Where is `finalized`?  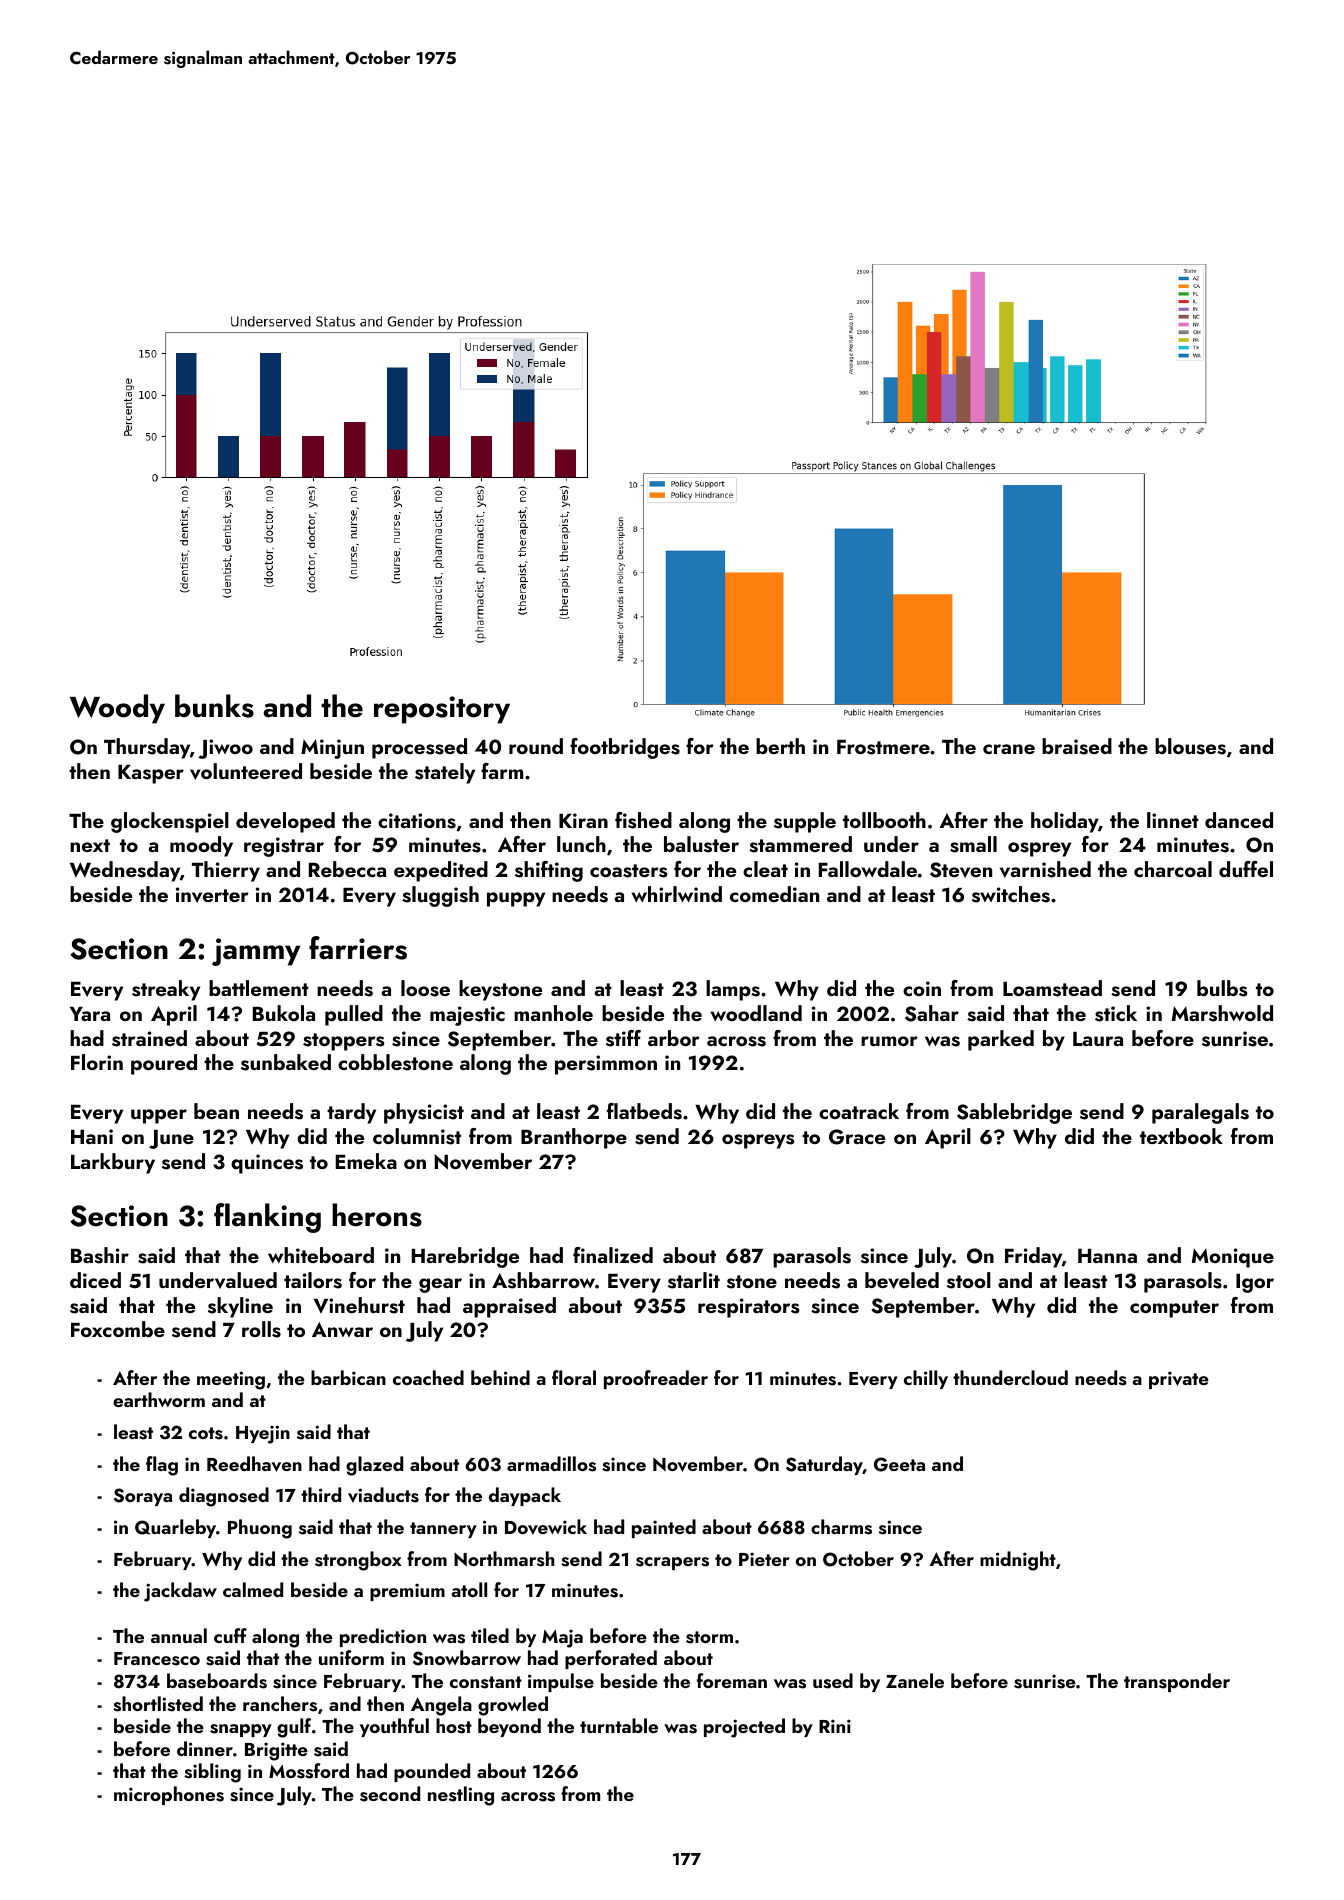
finalized is located at coordinates (613, 1255).
